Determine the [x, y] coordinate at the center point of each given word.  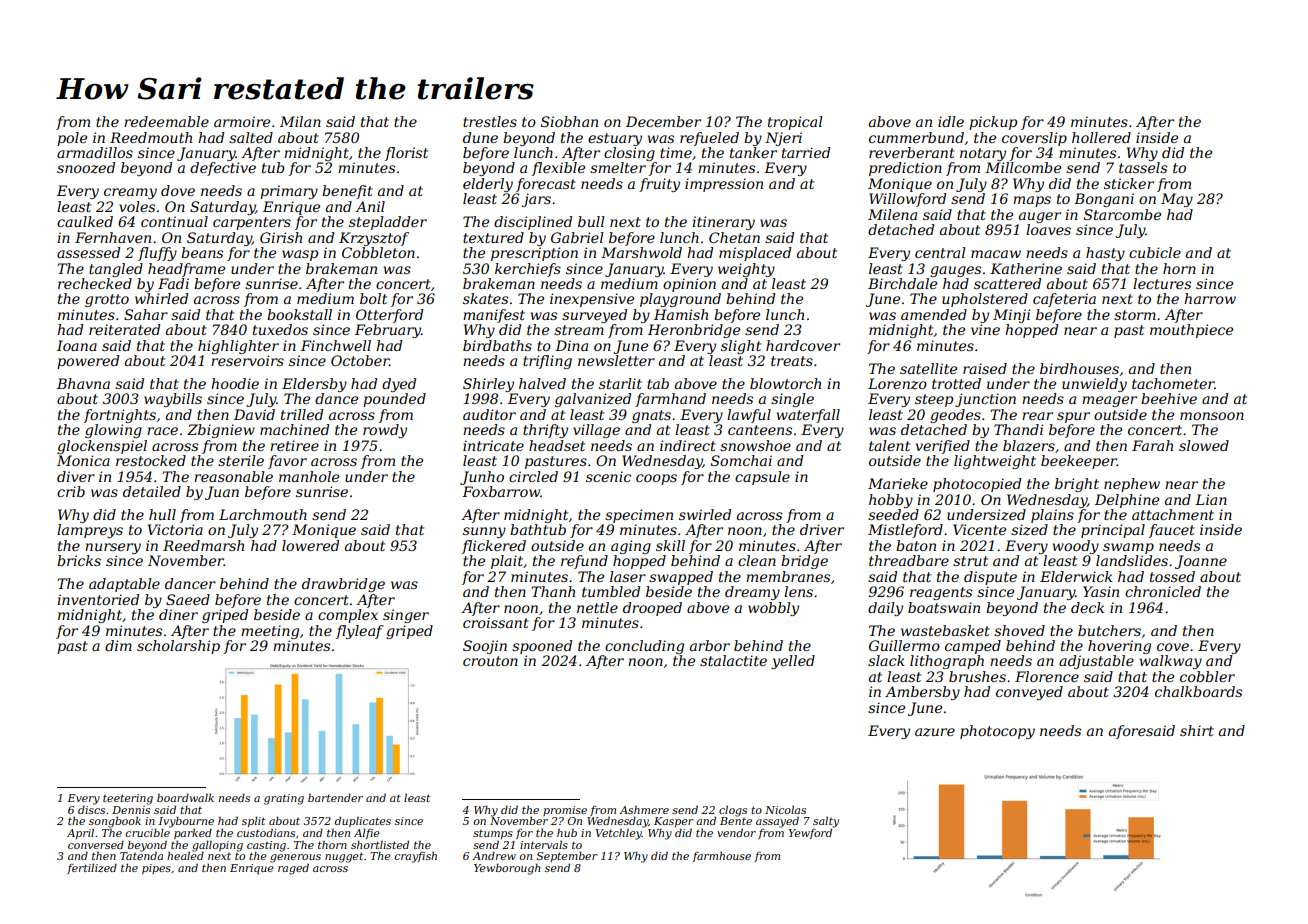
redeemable [166, 121]
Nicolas [785, 810]
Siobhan [569, 121]
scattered [1007, 283]
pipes [156, 869]
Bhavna [83, 383]
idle [951, 121]
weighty [746, 270]
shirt [1197, 730]
